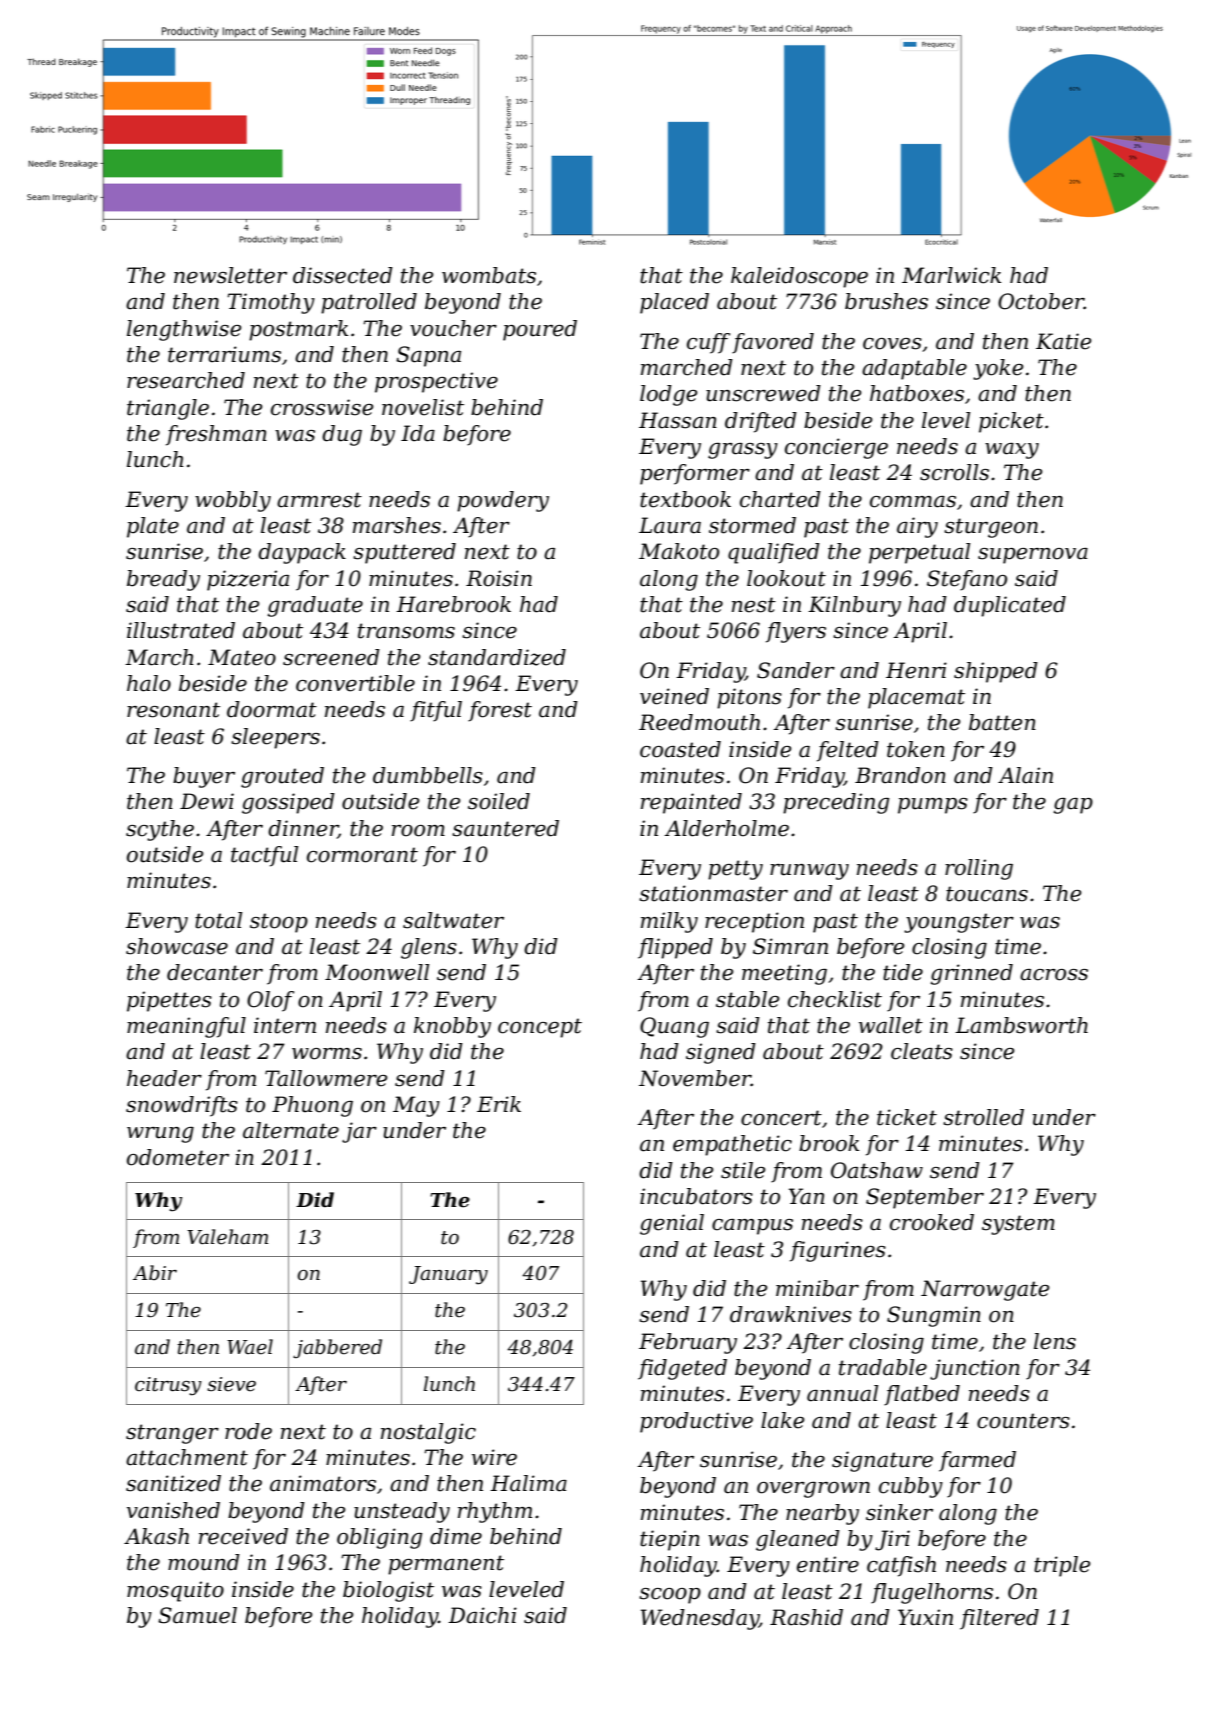  Describe the element at coordinates (369, 303) in the image. I see `patrolled` at that location.
